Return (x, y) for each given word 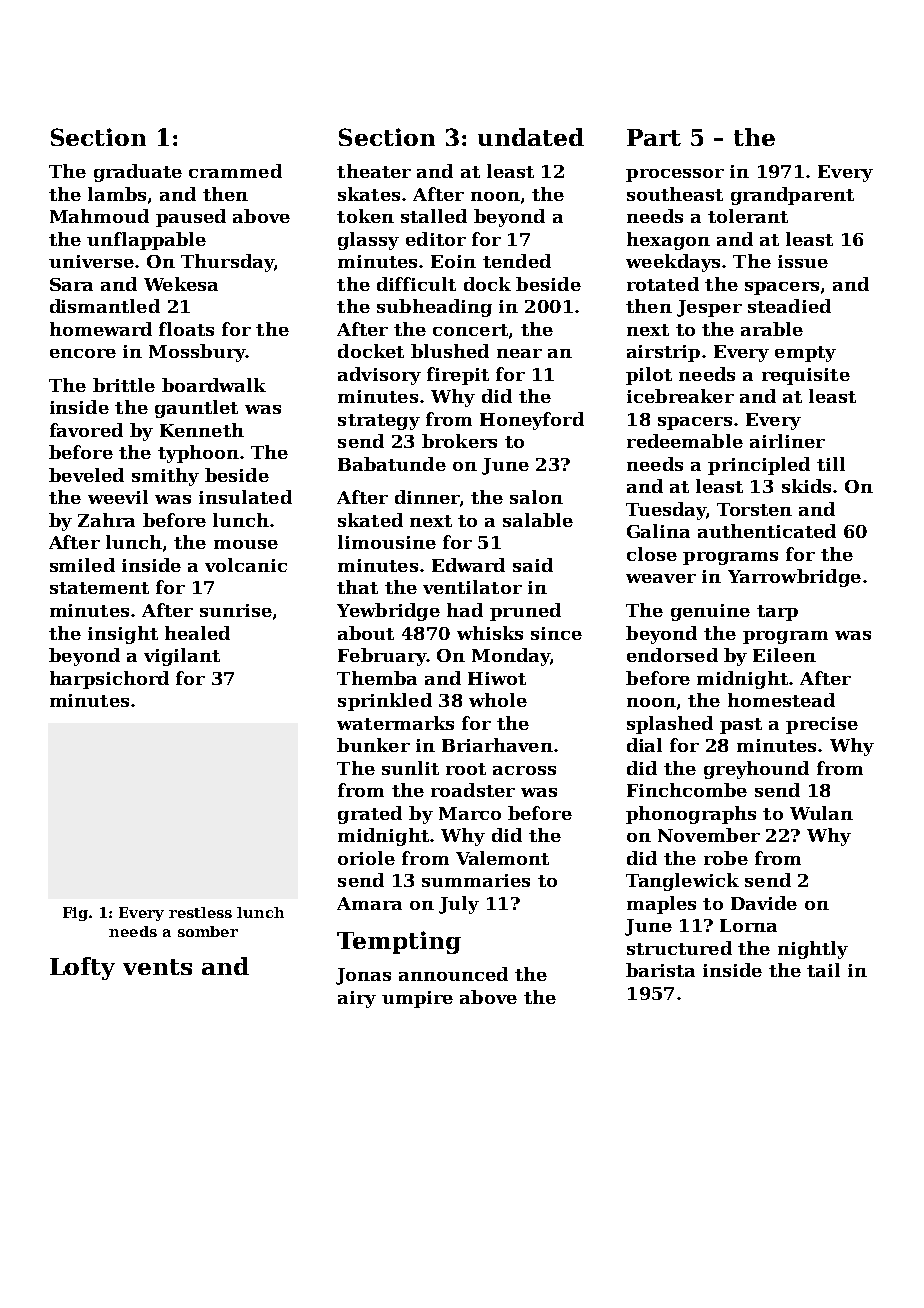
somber (208, 931)
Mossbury (197, 353)
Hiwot (497, 678)
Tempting (399, 942)
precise (822, 725)
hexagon (668, 241)
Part (654, 137)
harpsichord (109, 680)
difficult (416, 284)
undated (531, 137)
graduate (138, 173)
